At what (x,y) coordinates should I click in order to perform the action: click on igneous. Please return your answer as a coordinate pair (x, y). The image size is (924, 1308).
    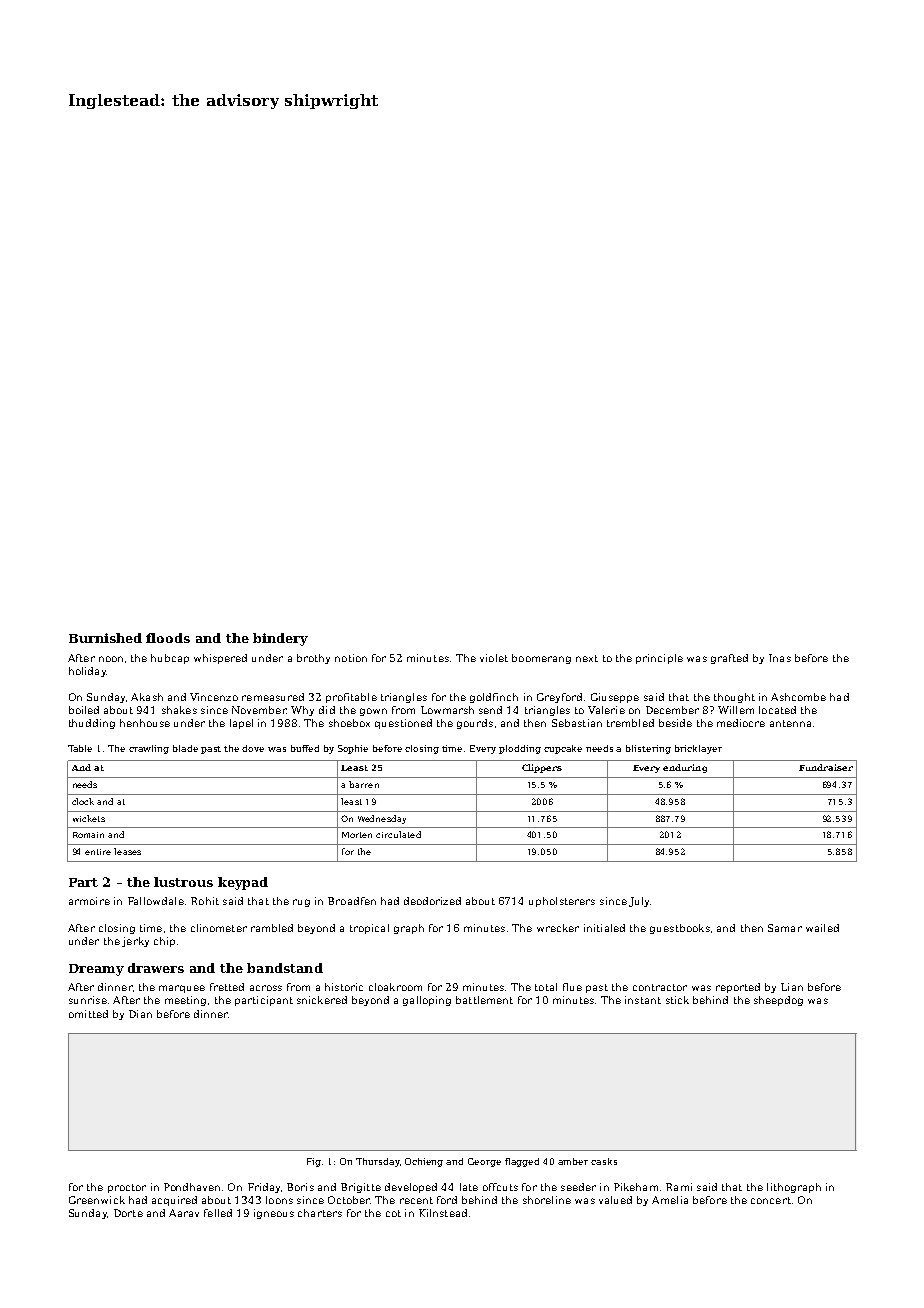
    Looking at the image, I should click on (274, 1214).
